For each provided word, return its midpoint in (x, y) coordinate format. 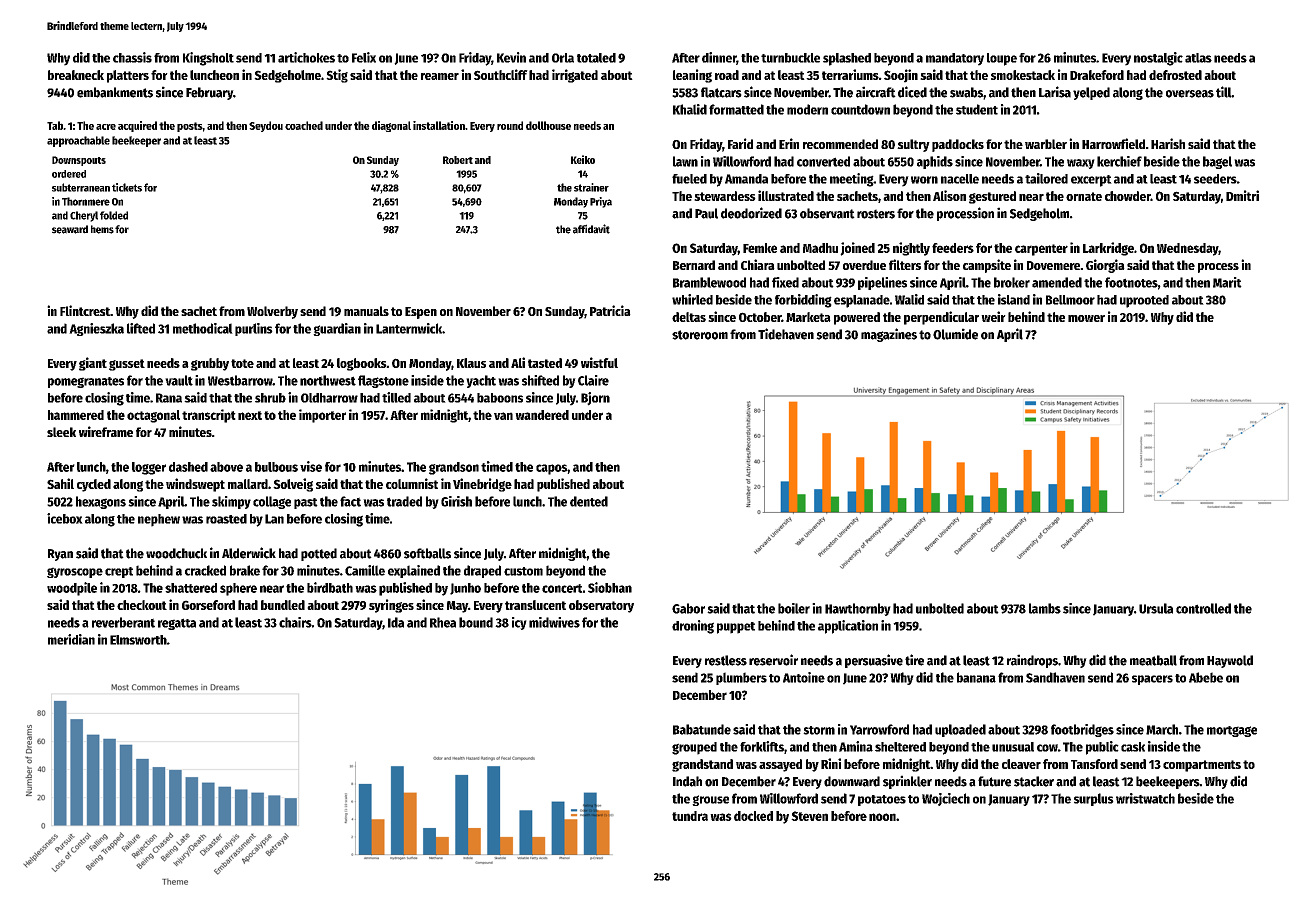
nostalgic (1158, 59)
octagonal (153, 416)
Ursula (1156, 608)
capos (551, 469)
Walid (909, 299)
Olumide (955, 334)
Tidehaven (786, 334)
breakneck (76, 75)
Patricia (610, 310)
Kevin (511, 57)
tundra (690, 816)
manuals (366, 311)
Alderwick (249, 553)
